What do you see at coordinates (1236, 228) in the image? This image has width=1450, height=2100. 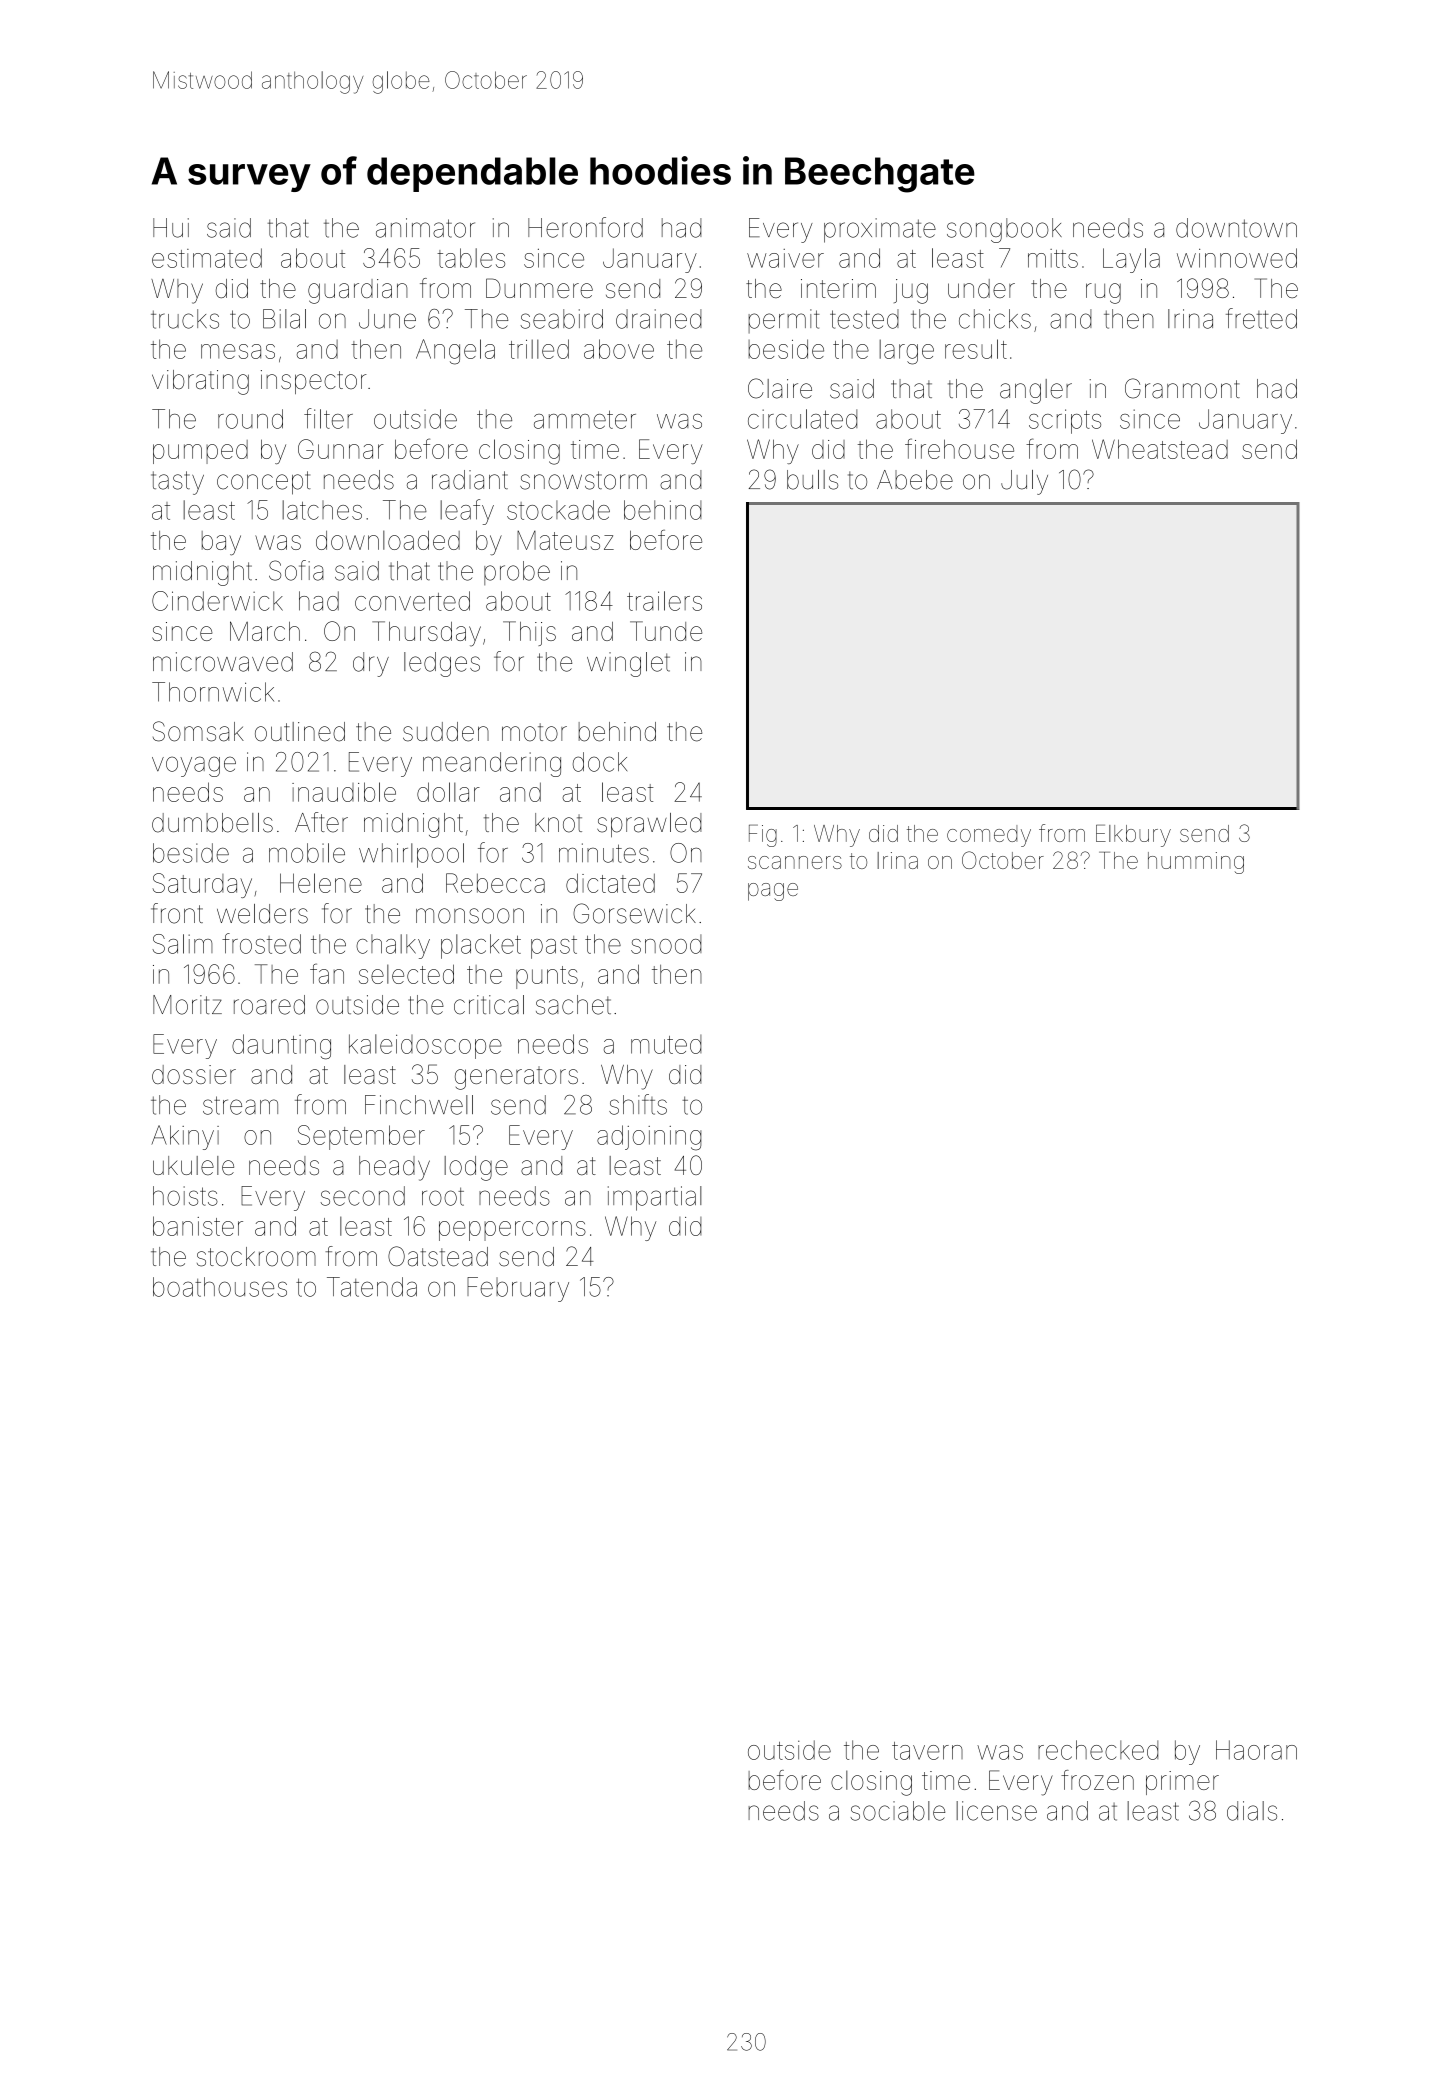 I see `downtown` at bounding box center [1236, 228].
